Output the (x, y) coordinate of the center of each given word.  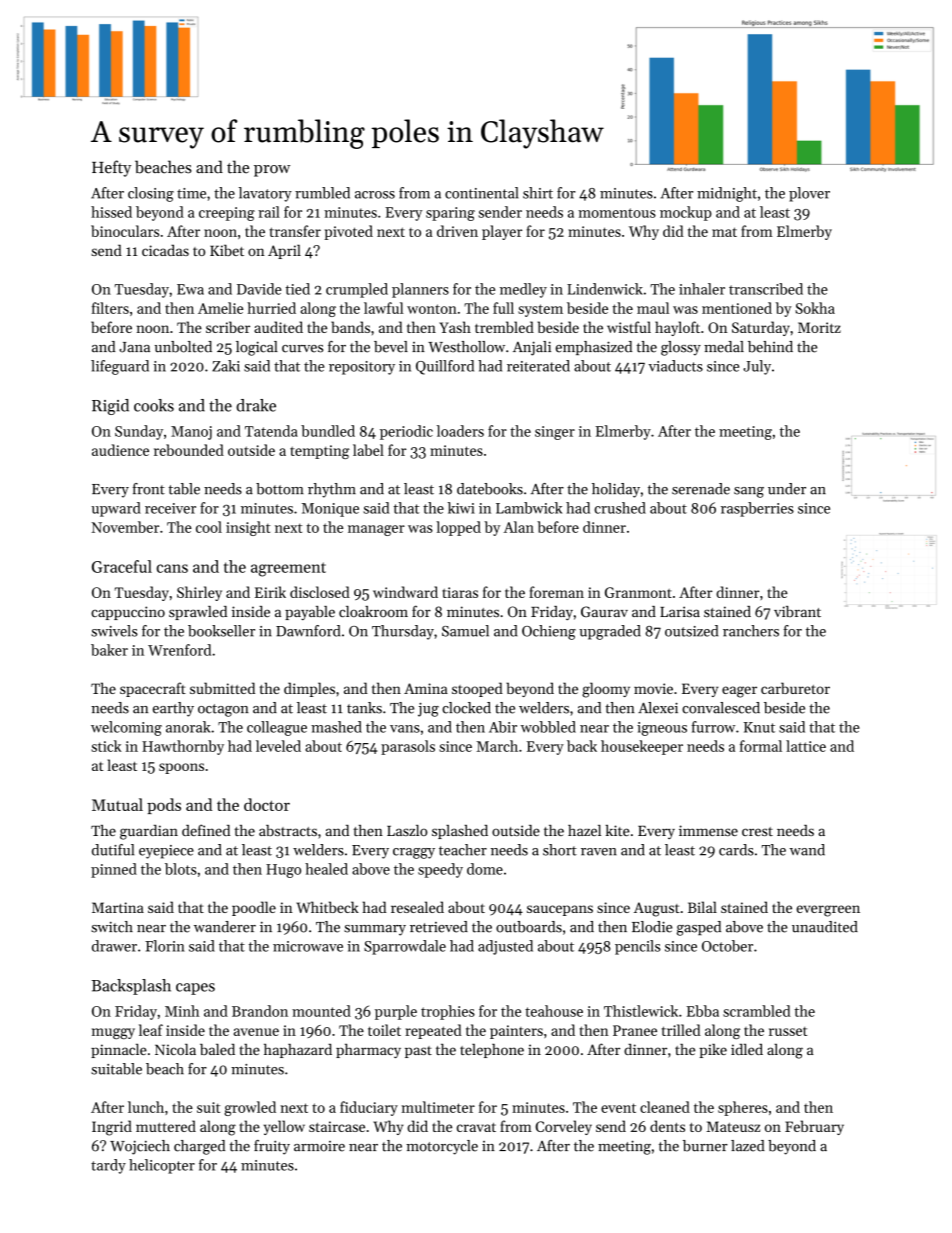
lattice (806, 746)
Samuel (465, 631)
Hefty (111, 168)
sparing (450, 214)
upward (116, 509)
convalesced (721, 708)
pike (713, 1051)
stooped (477, 689)
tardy (108, 1166)
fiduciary (369, 1108)
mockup (686, 213)
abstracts (288, 830)
